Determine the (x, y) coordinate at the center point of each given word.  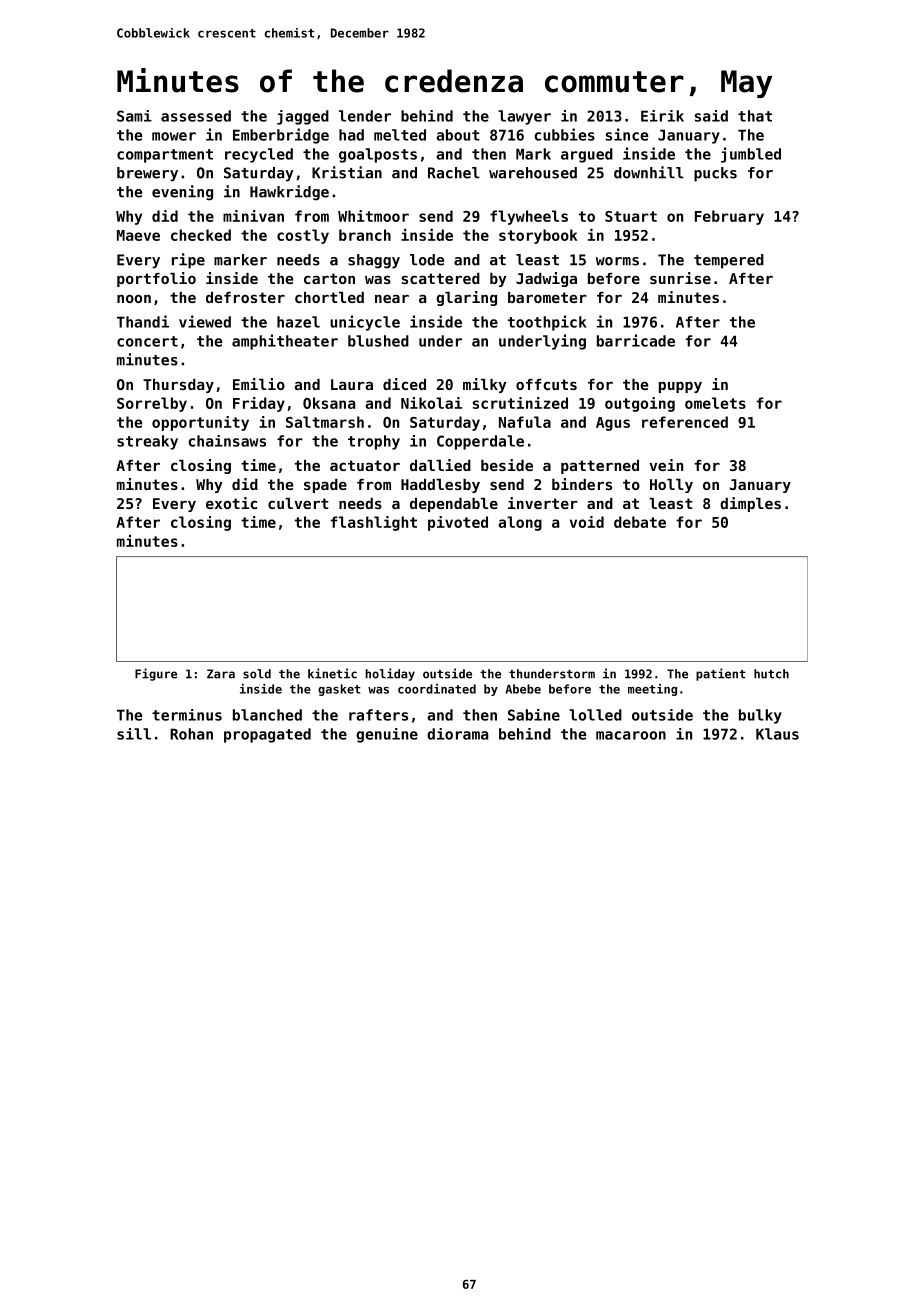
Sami (134, 116)
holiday (390, 674)
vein (666, 465)
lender (365, 116)
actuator (365, 465)
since (627, 134)
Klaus (777, 734)
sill (134, 734)
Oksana (329, 403)
